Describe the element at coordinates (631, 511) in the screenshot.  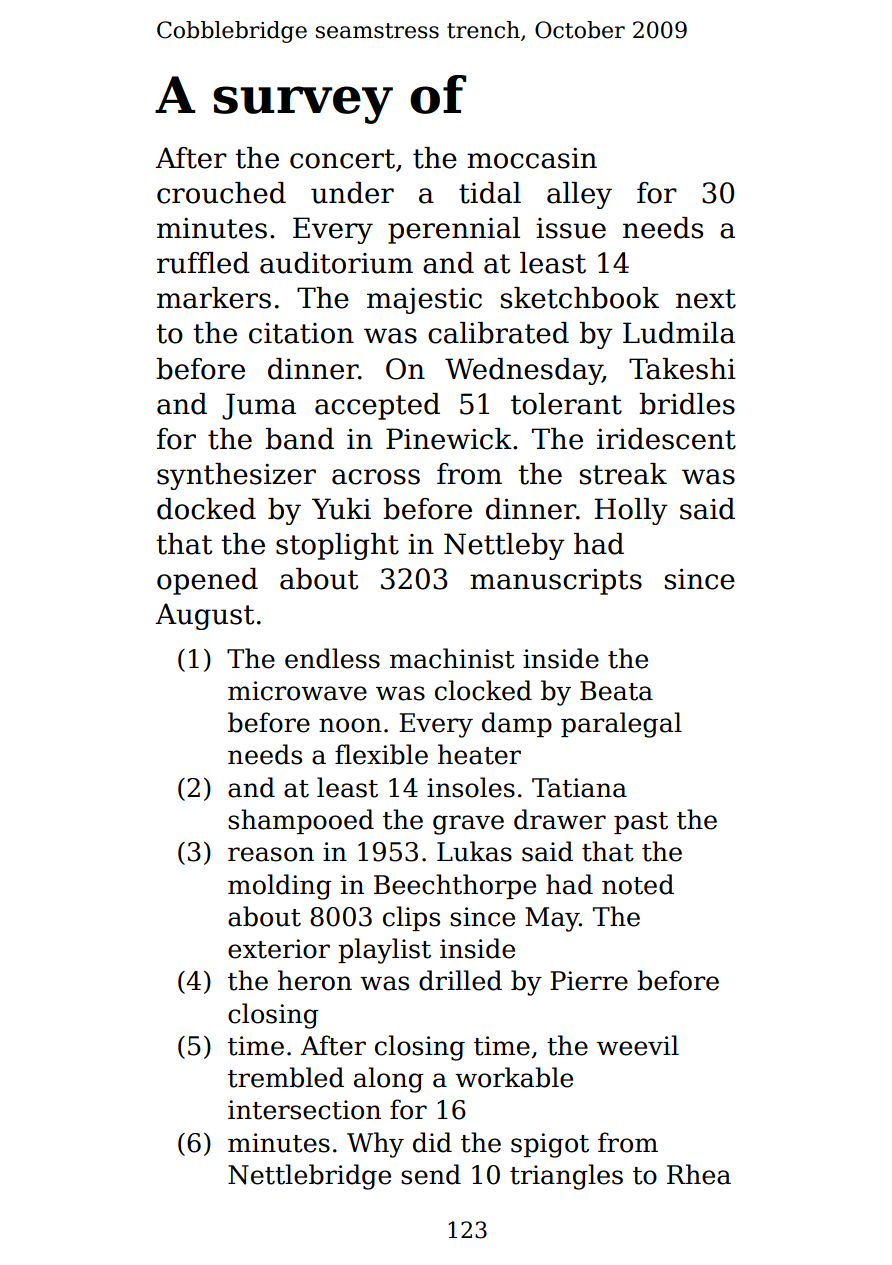
I see `Holly` at that location.
